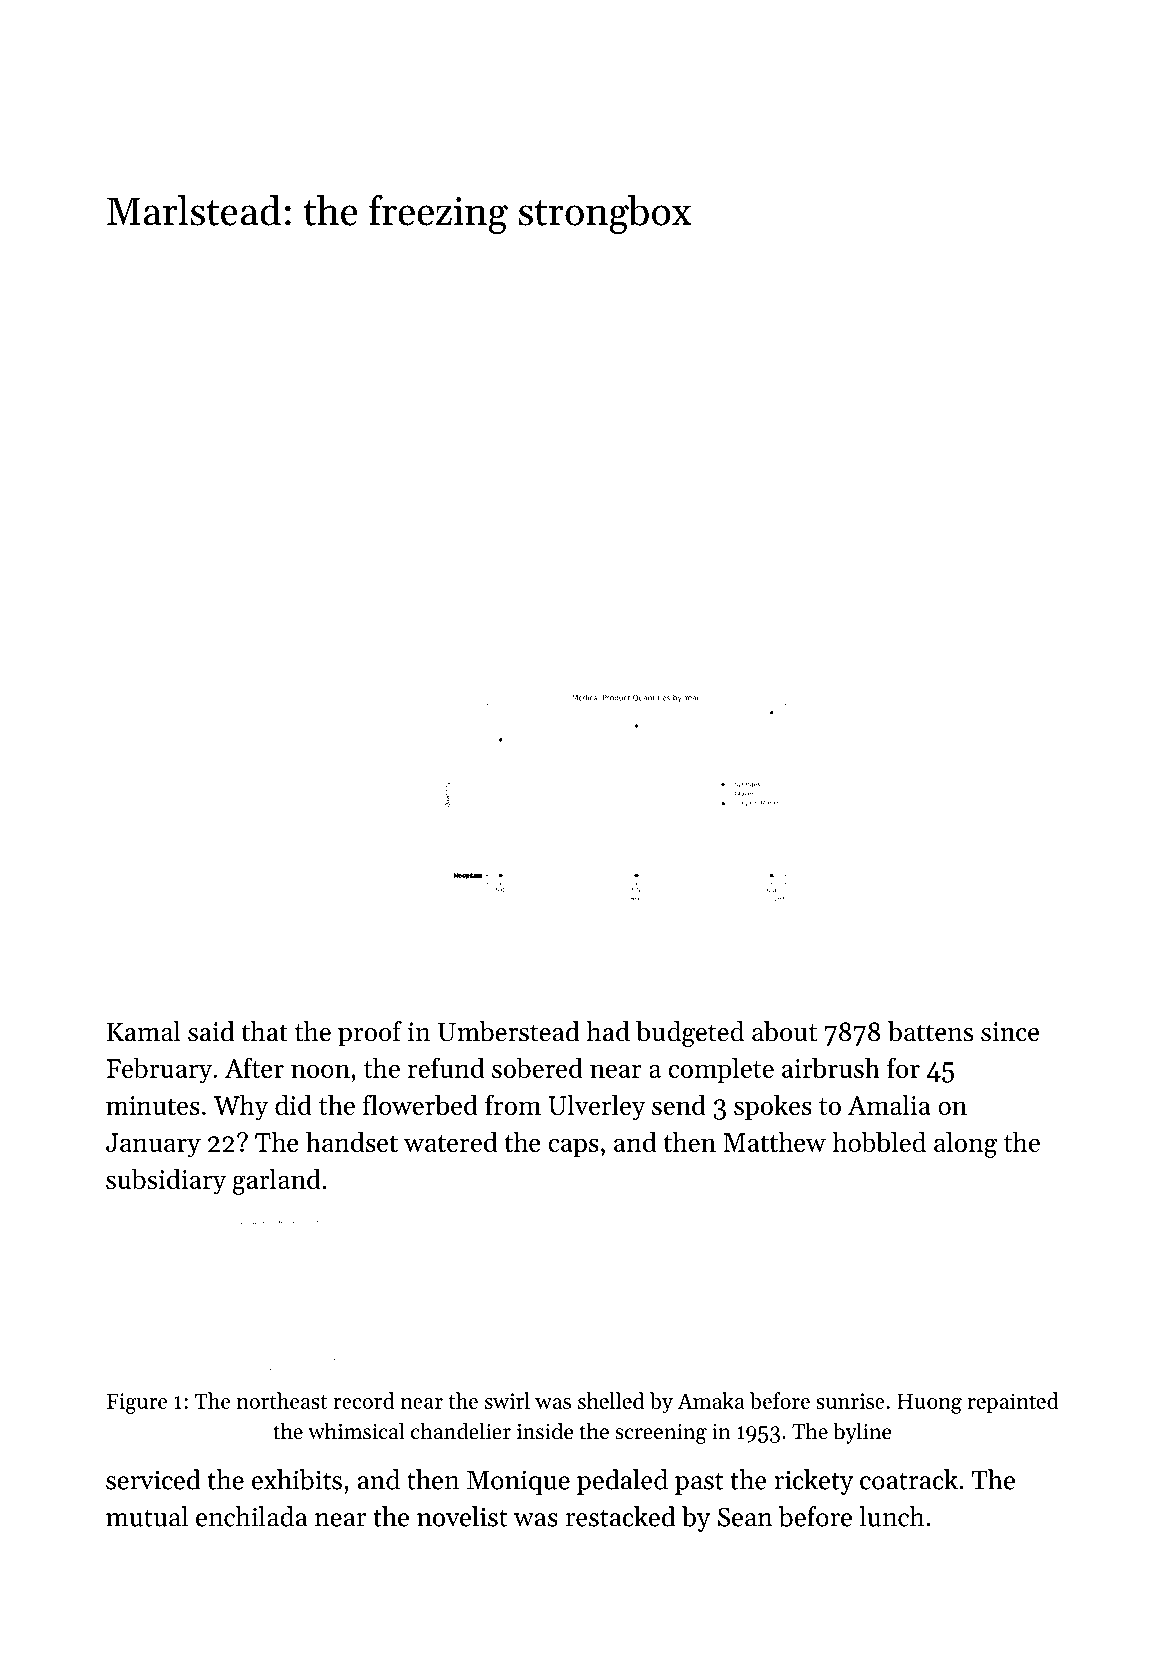 The width and height of the page is (1165, 1654). What do you see at coordinates (909, 1479) in the page?
I see `coatrack` at bounding box center [909, 1479].
